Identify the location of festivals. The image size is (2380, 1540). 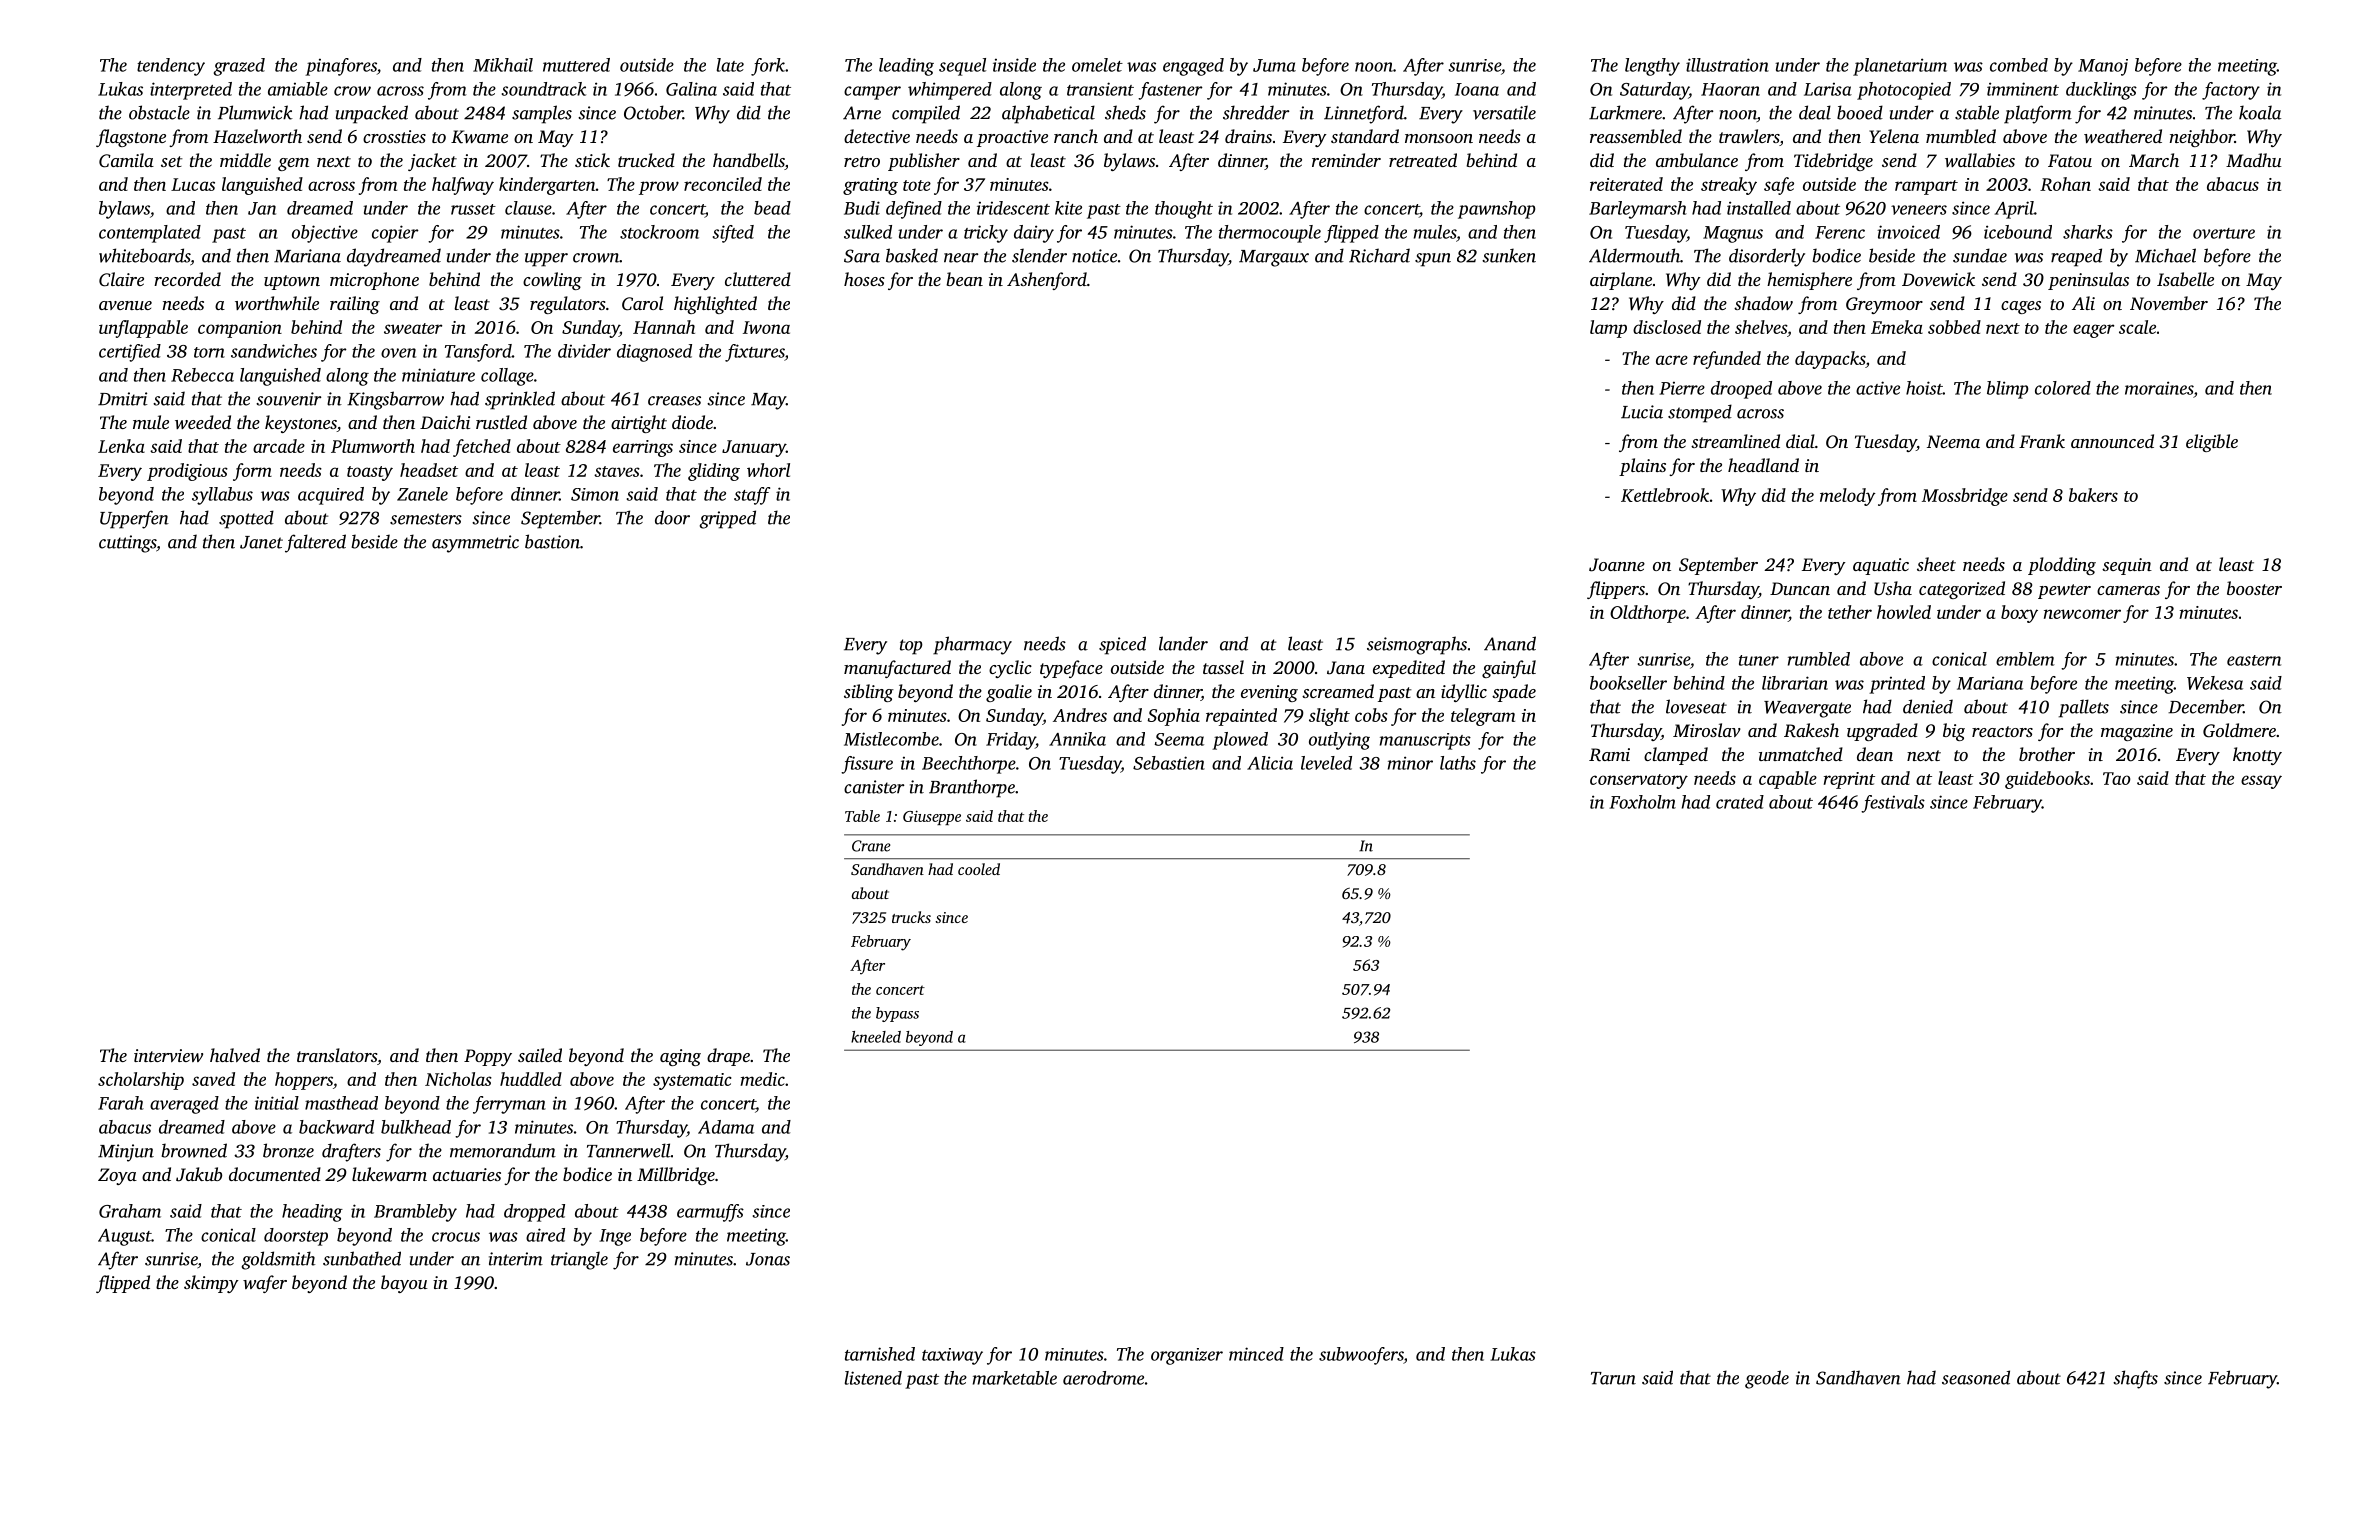
(1893, 804).
